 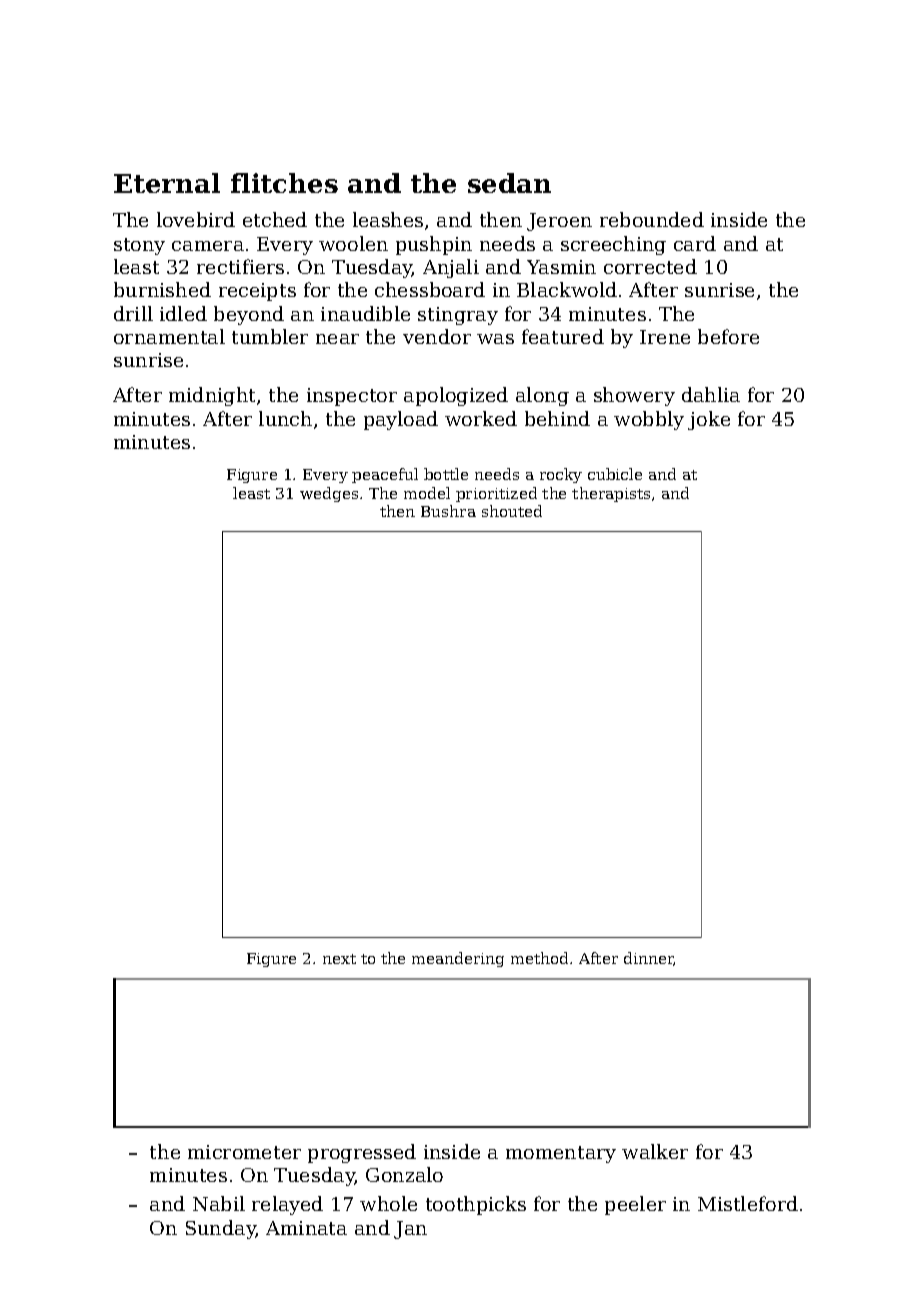 What do you see at coordinates (652, 219) in the screenshot?
I see `rebounded` at bounding box center [652, 219].
